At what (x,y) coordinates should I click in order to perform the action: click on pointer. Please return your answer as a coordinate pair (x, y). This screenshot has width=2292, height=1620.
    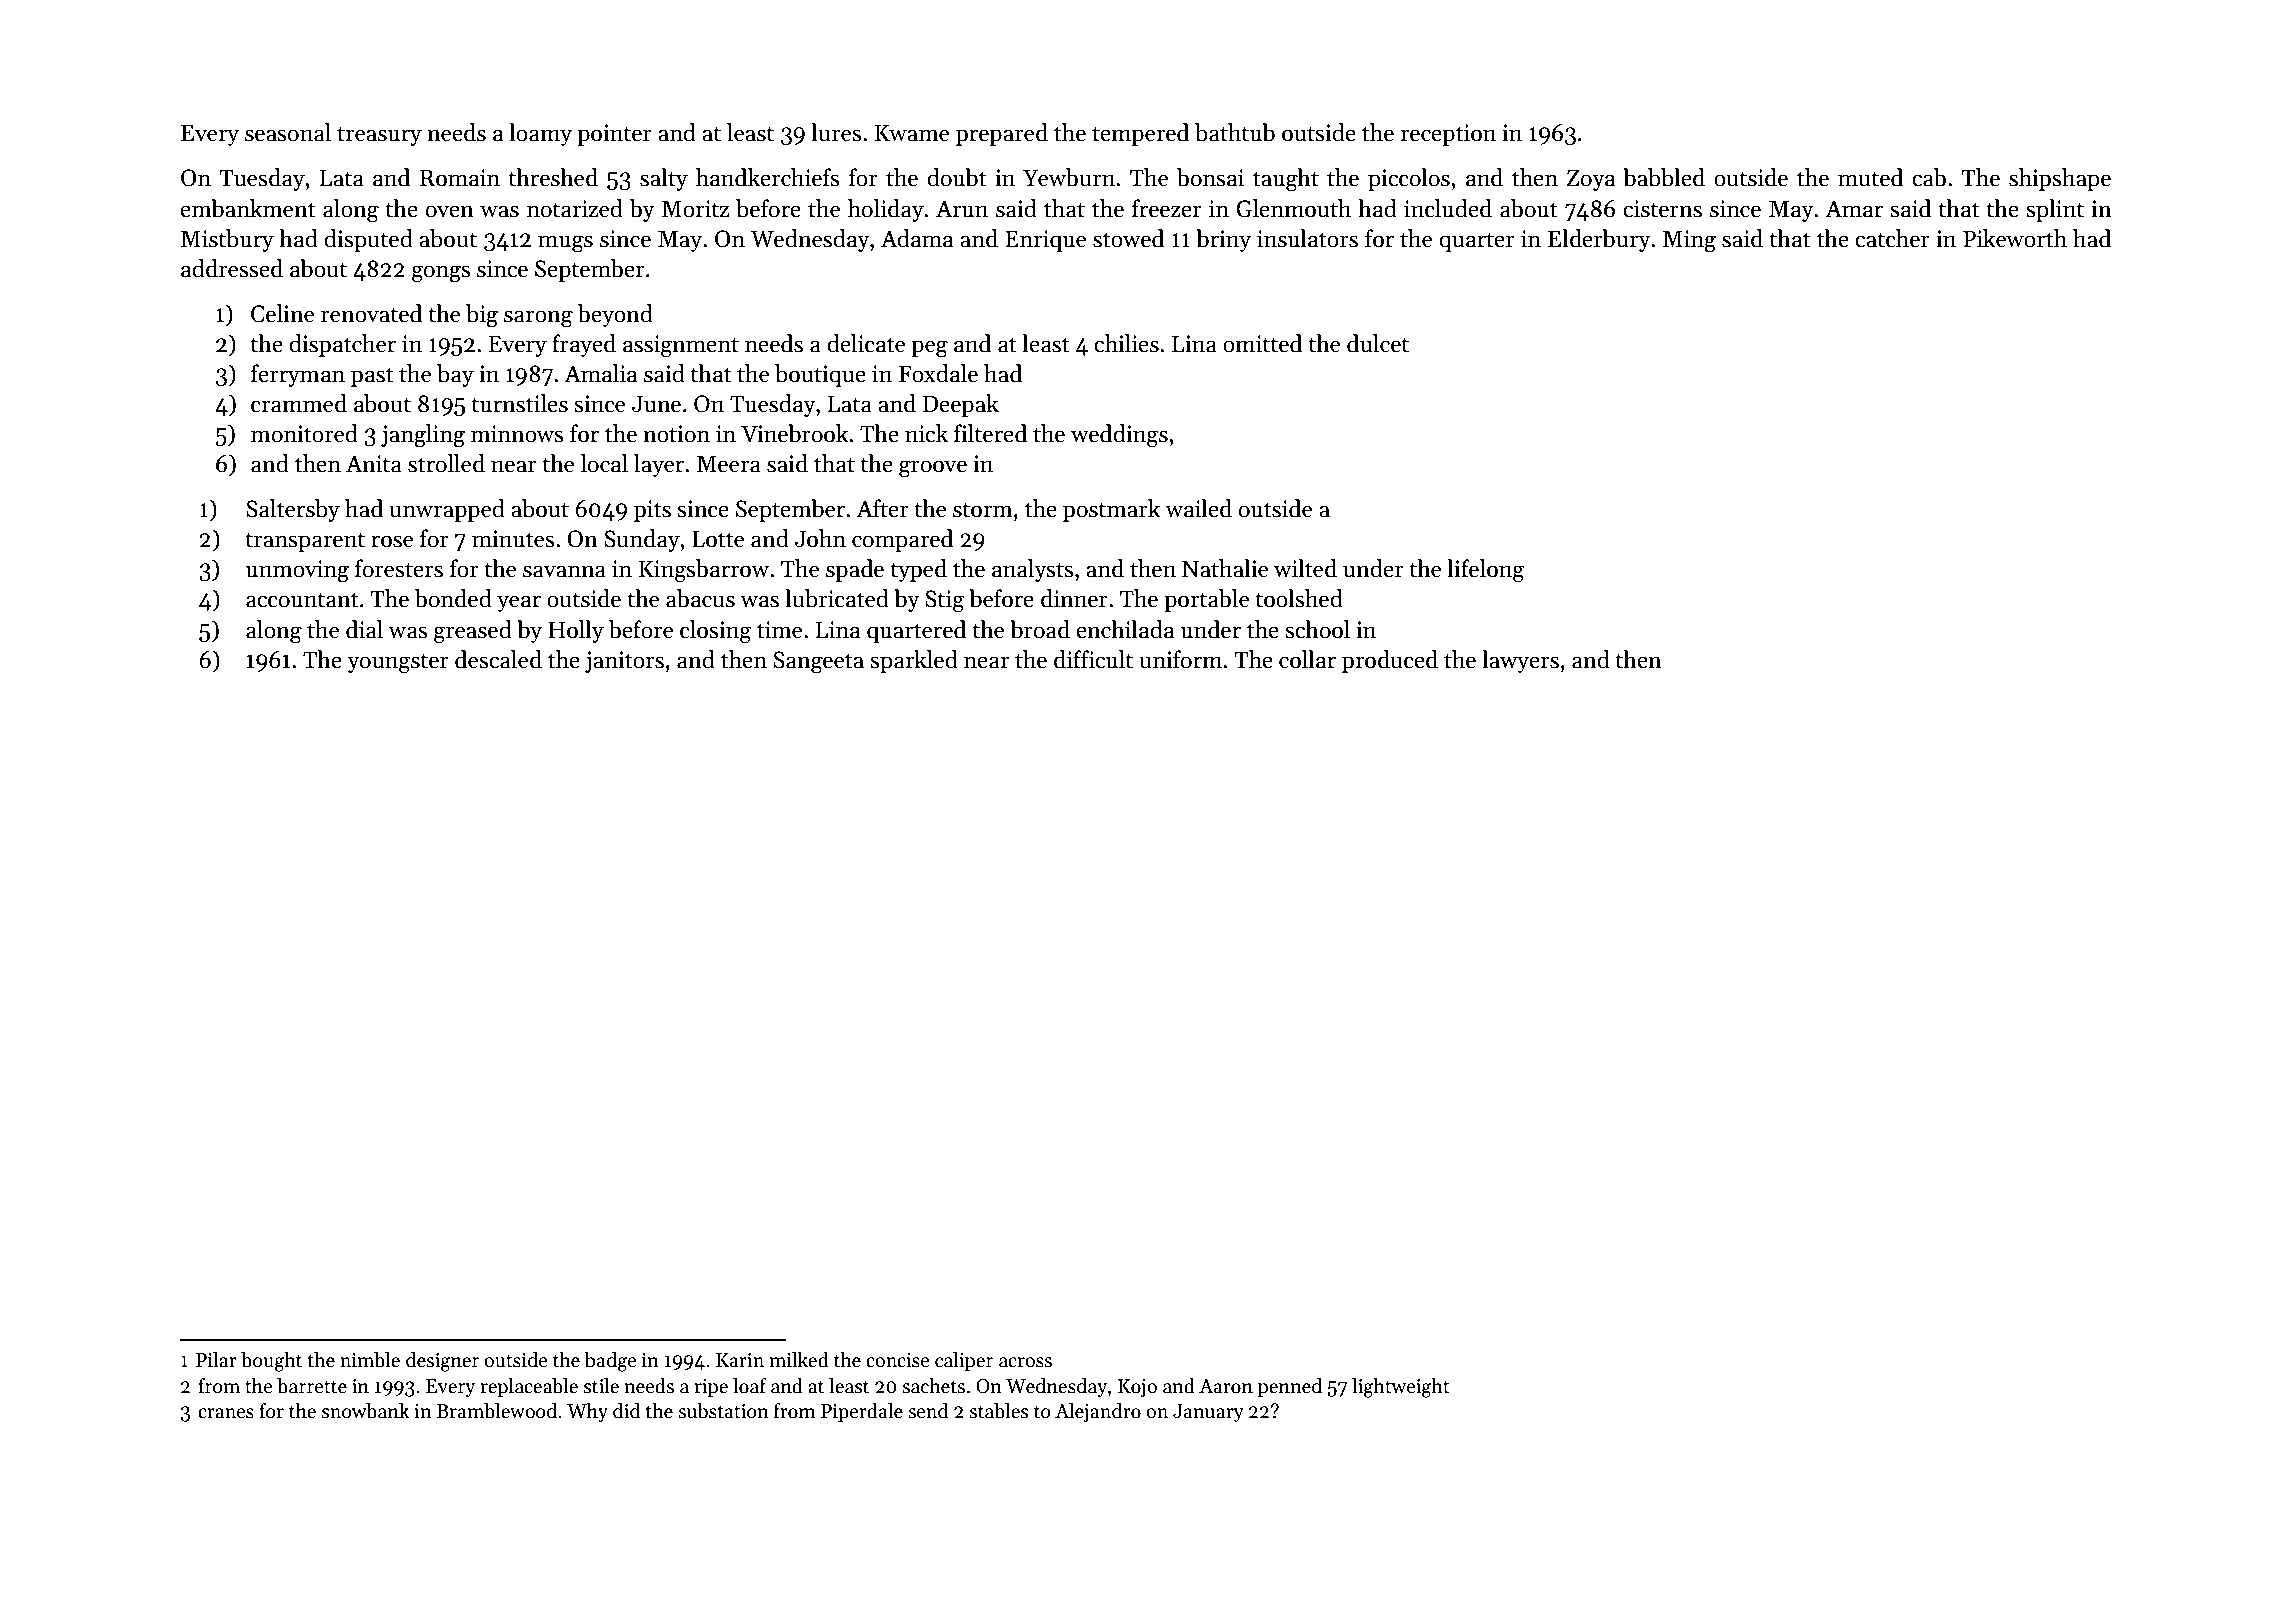
    Looking at the image, I should click on (614, 135).
